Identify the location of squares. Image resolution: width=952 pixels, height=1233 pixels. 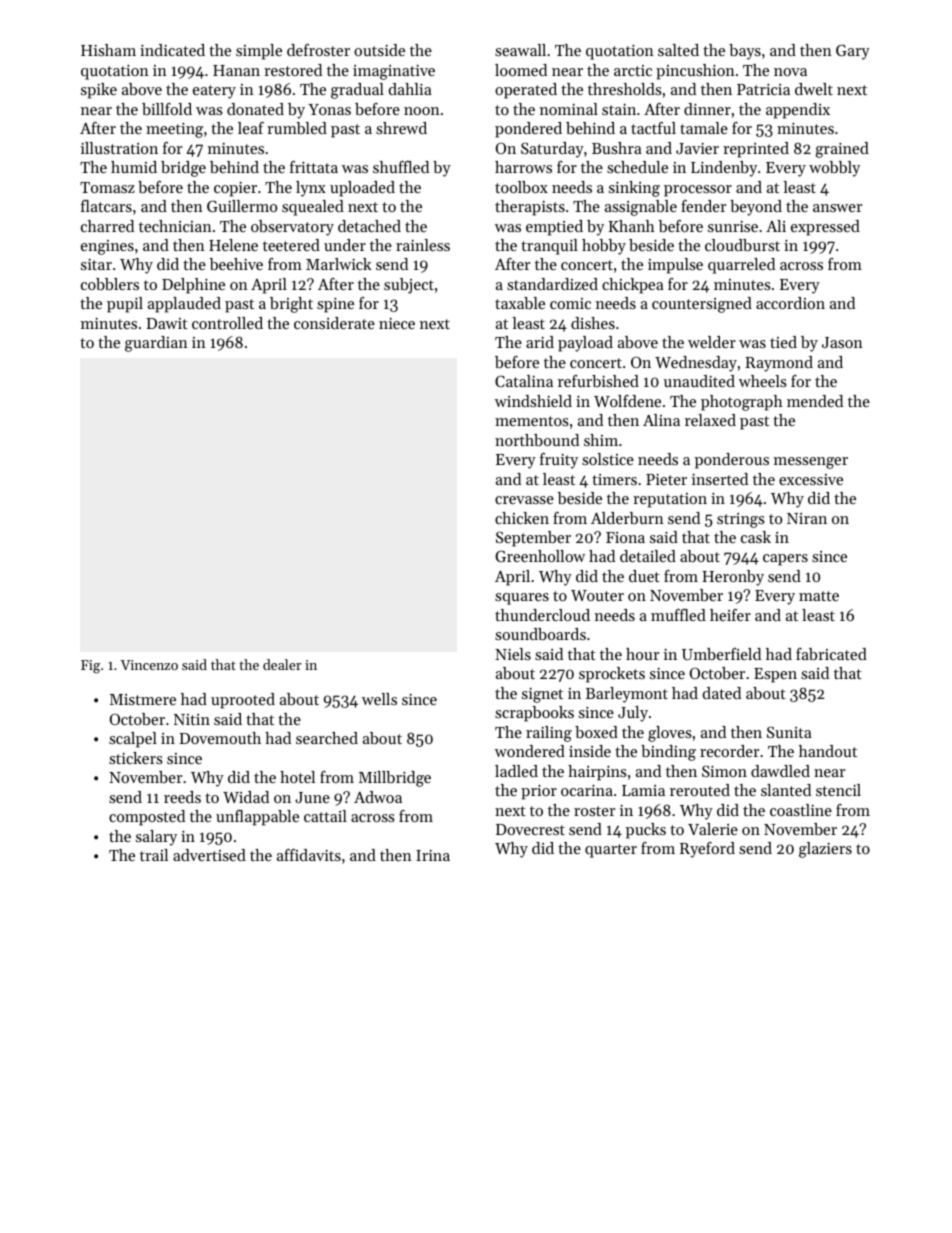
(522, 599).
